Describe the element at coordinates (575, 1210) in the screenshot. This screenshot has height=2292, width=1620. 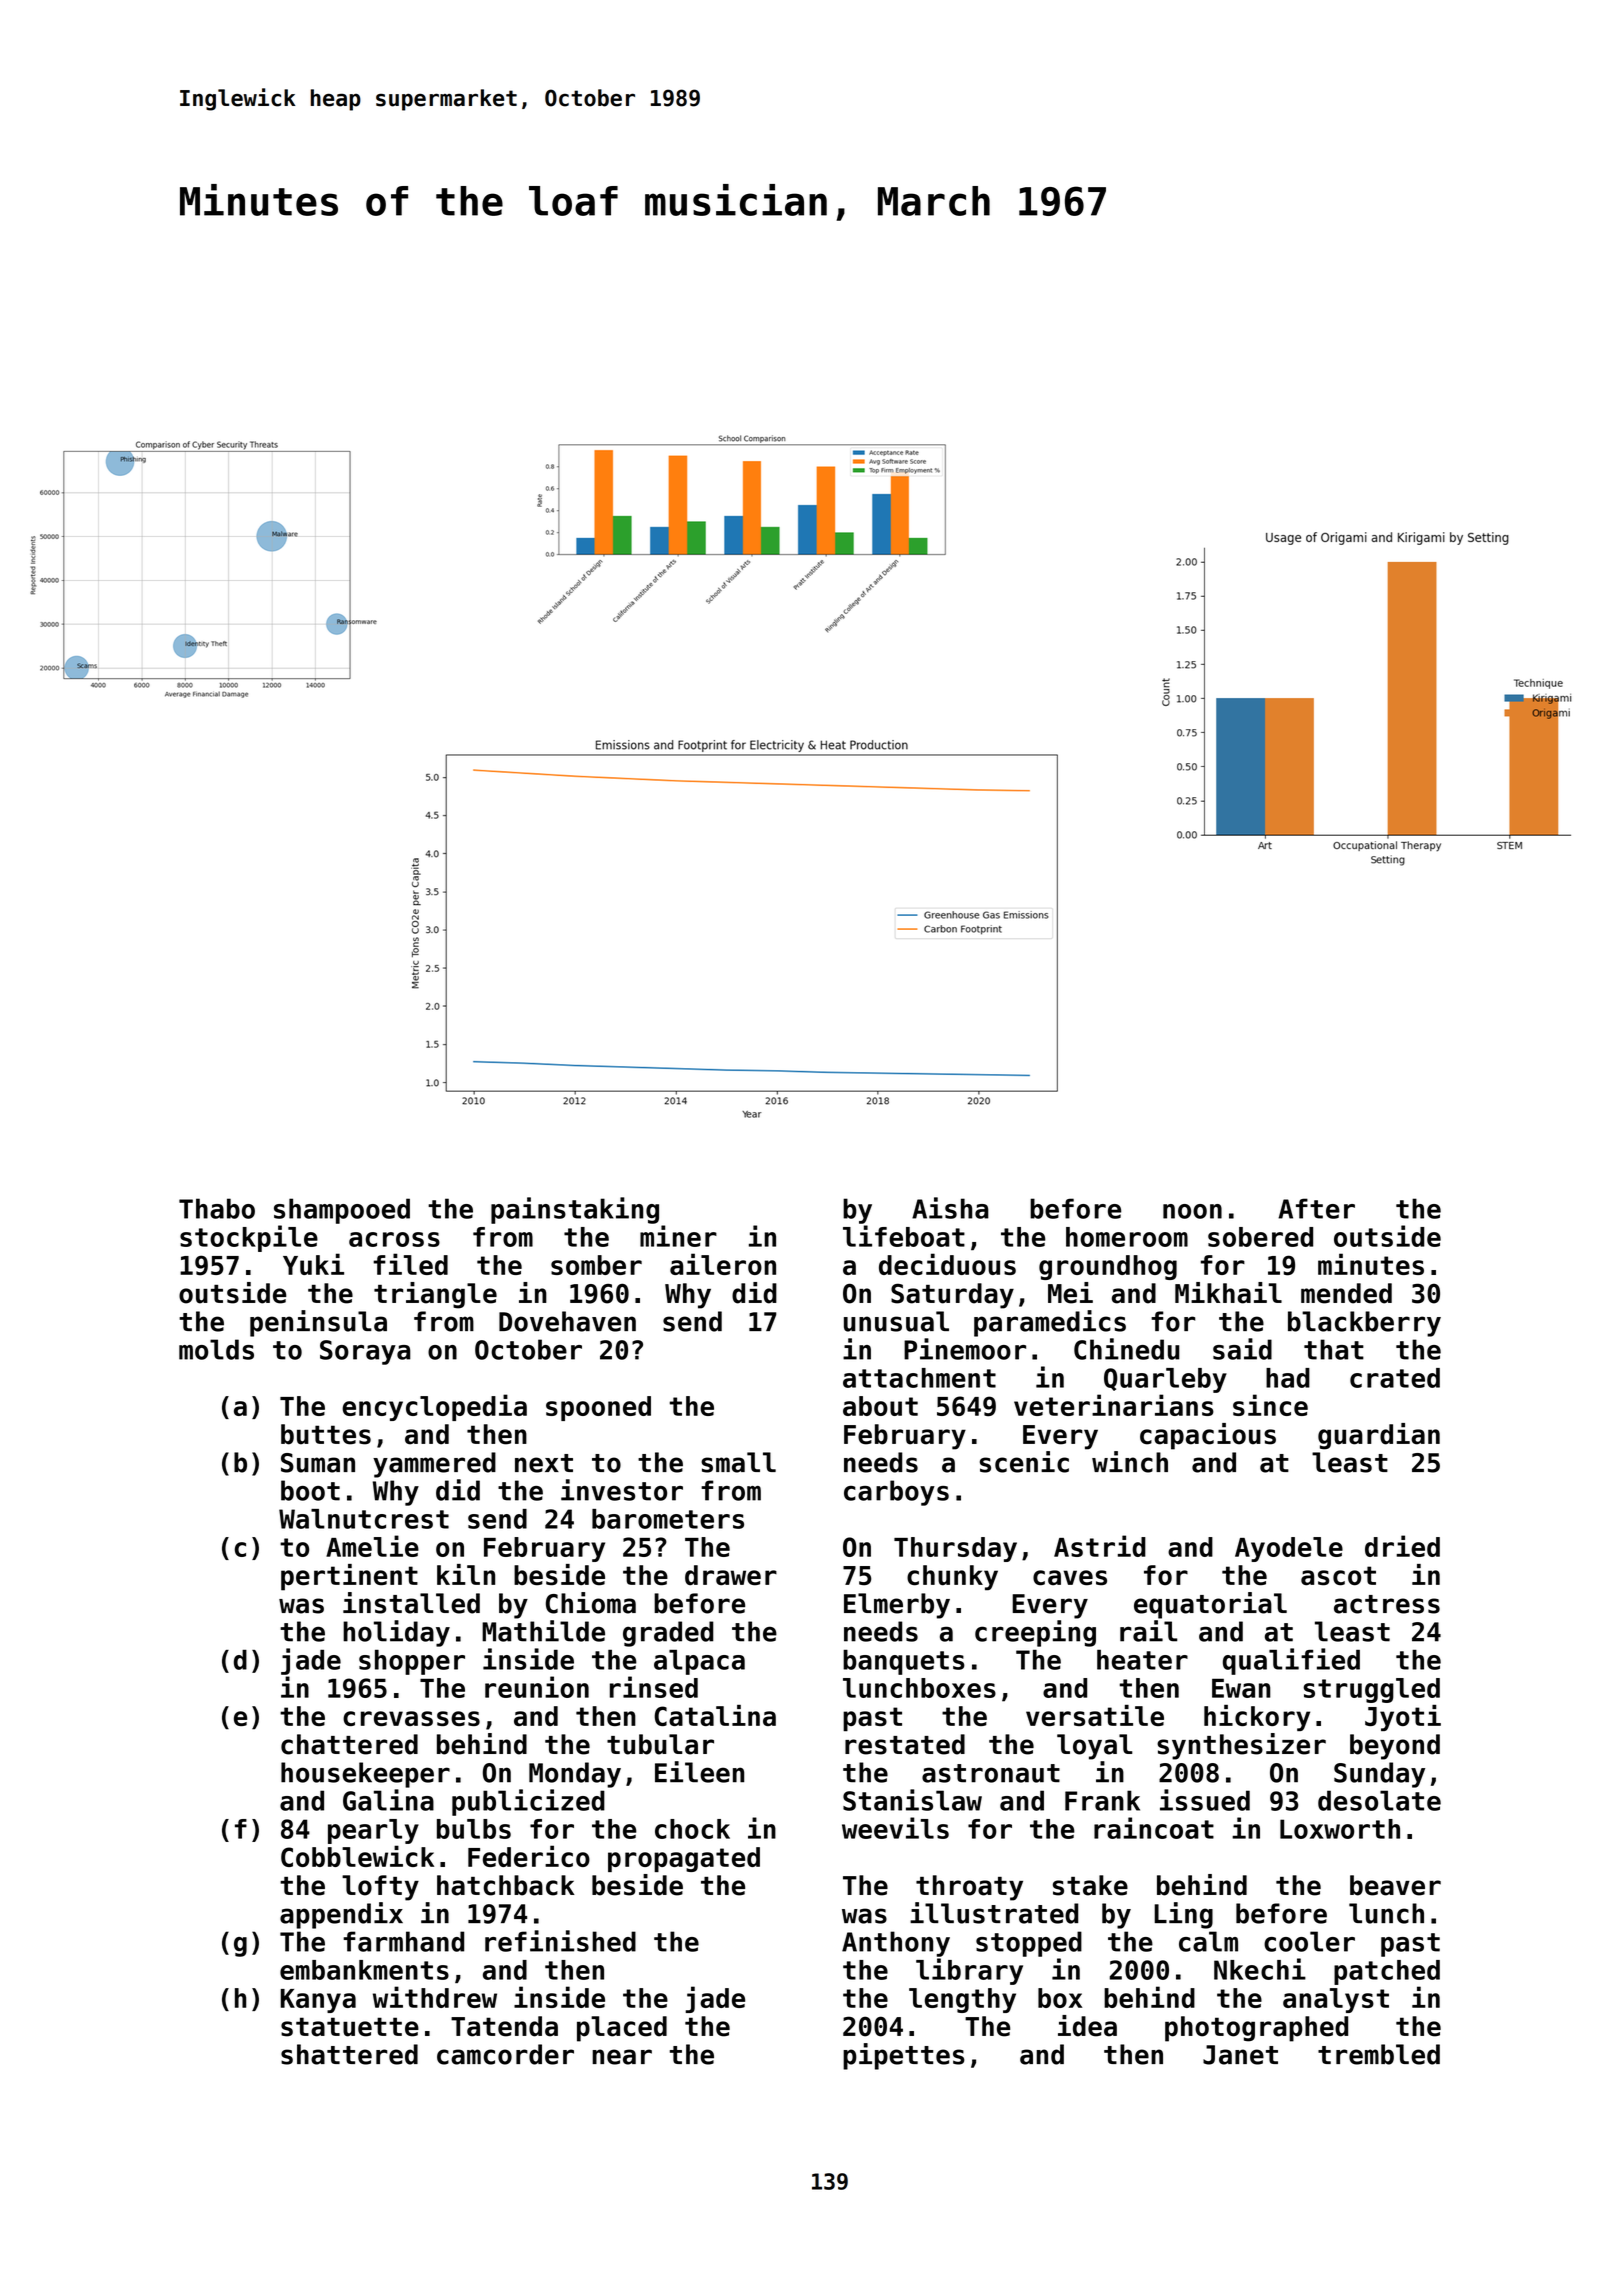
I see `painstaking` at that location.
